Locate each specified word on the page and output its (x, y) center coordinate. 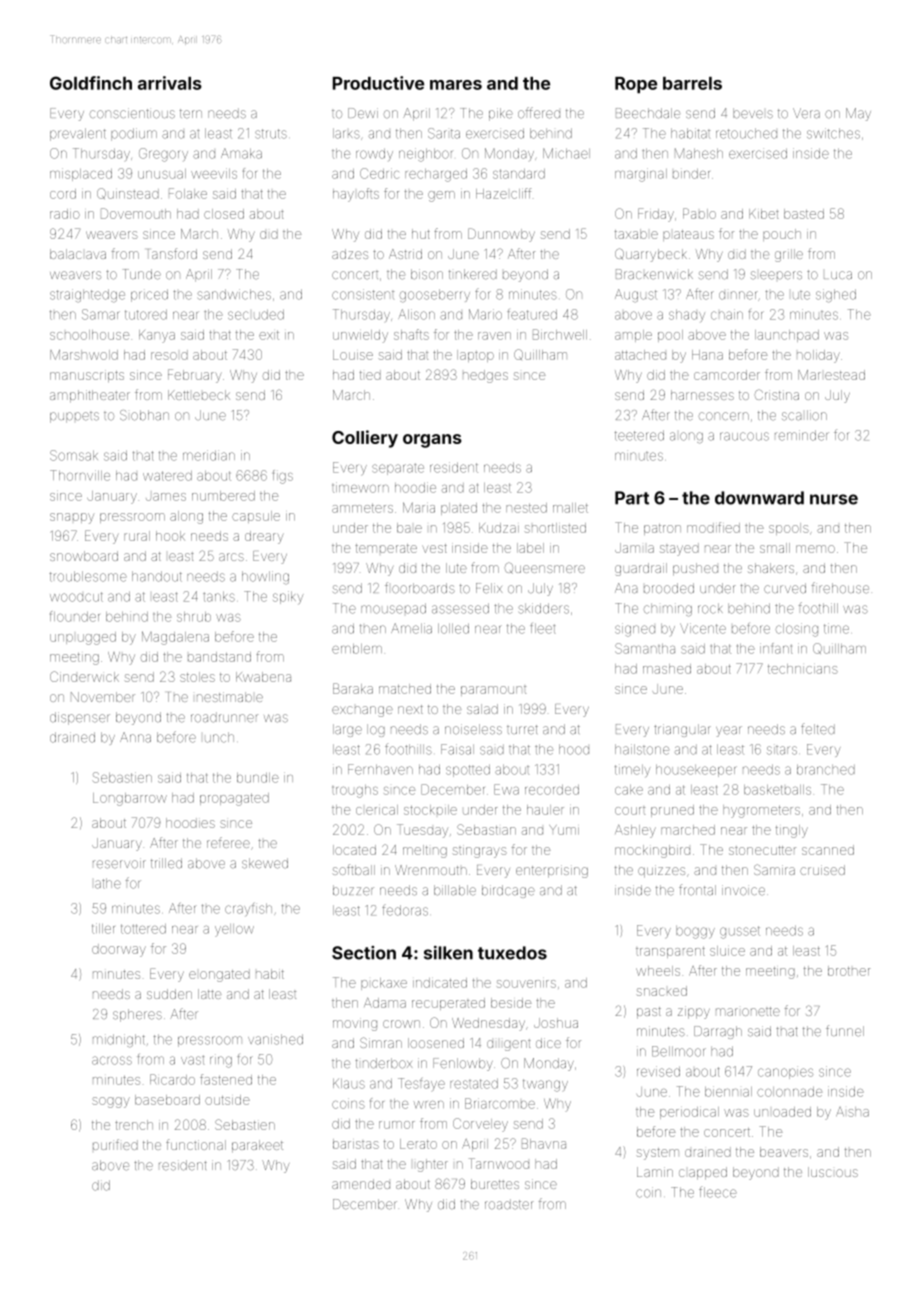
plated (459, 509)
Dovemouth (136, 213)
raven (494, 336)
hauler (545, 810)
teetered (639, 435)
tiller (103, 928)
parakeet (257, 1146)
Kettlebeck (199, 395)
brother (849, 971)
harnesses (702, 395)
